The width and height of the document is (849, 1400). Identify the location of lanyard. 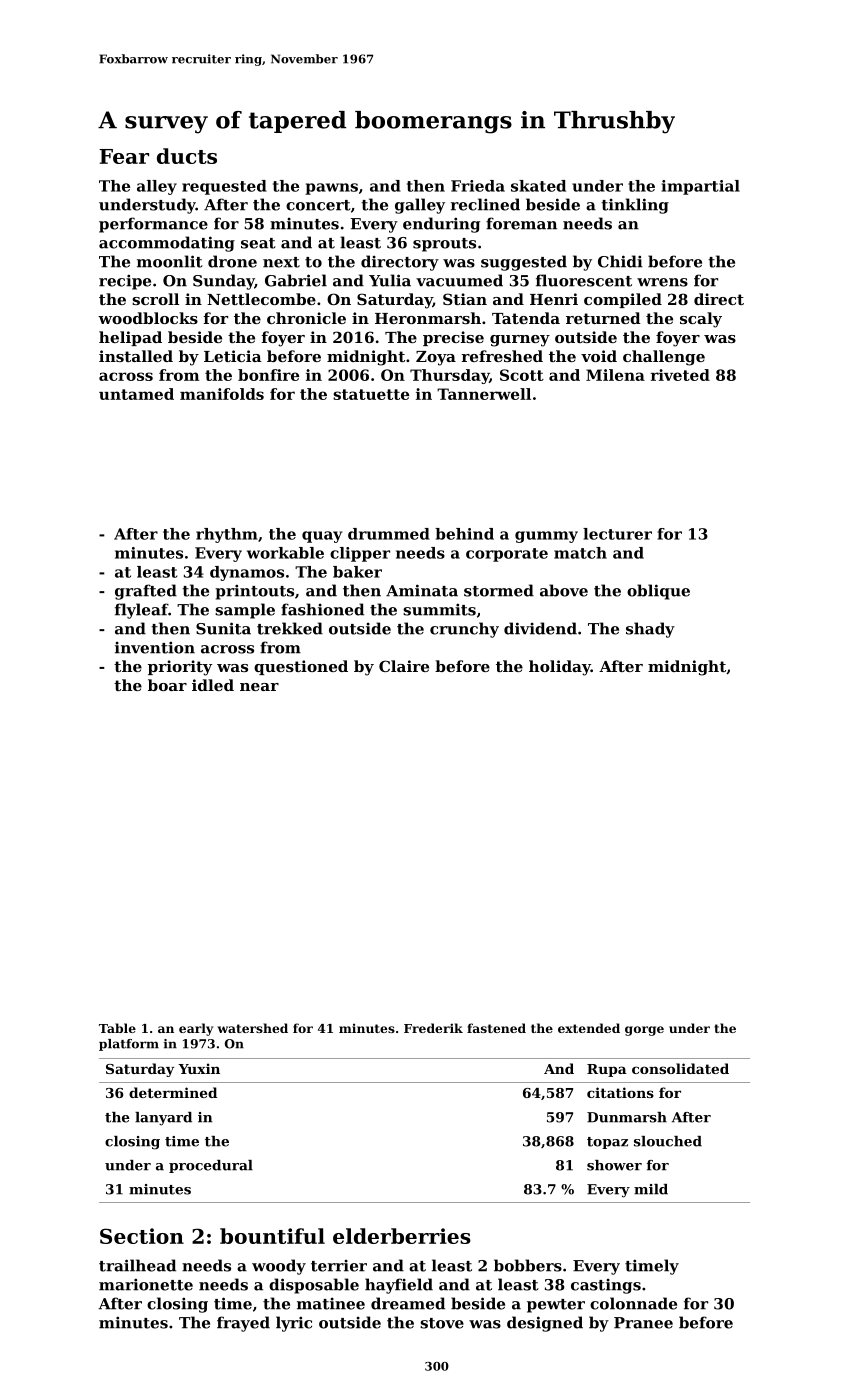
(163, 1119).
